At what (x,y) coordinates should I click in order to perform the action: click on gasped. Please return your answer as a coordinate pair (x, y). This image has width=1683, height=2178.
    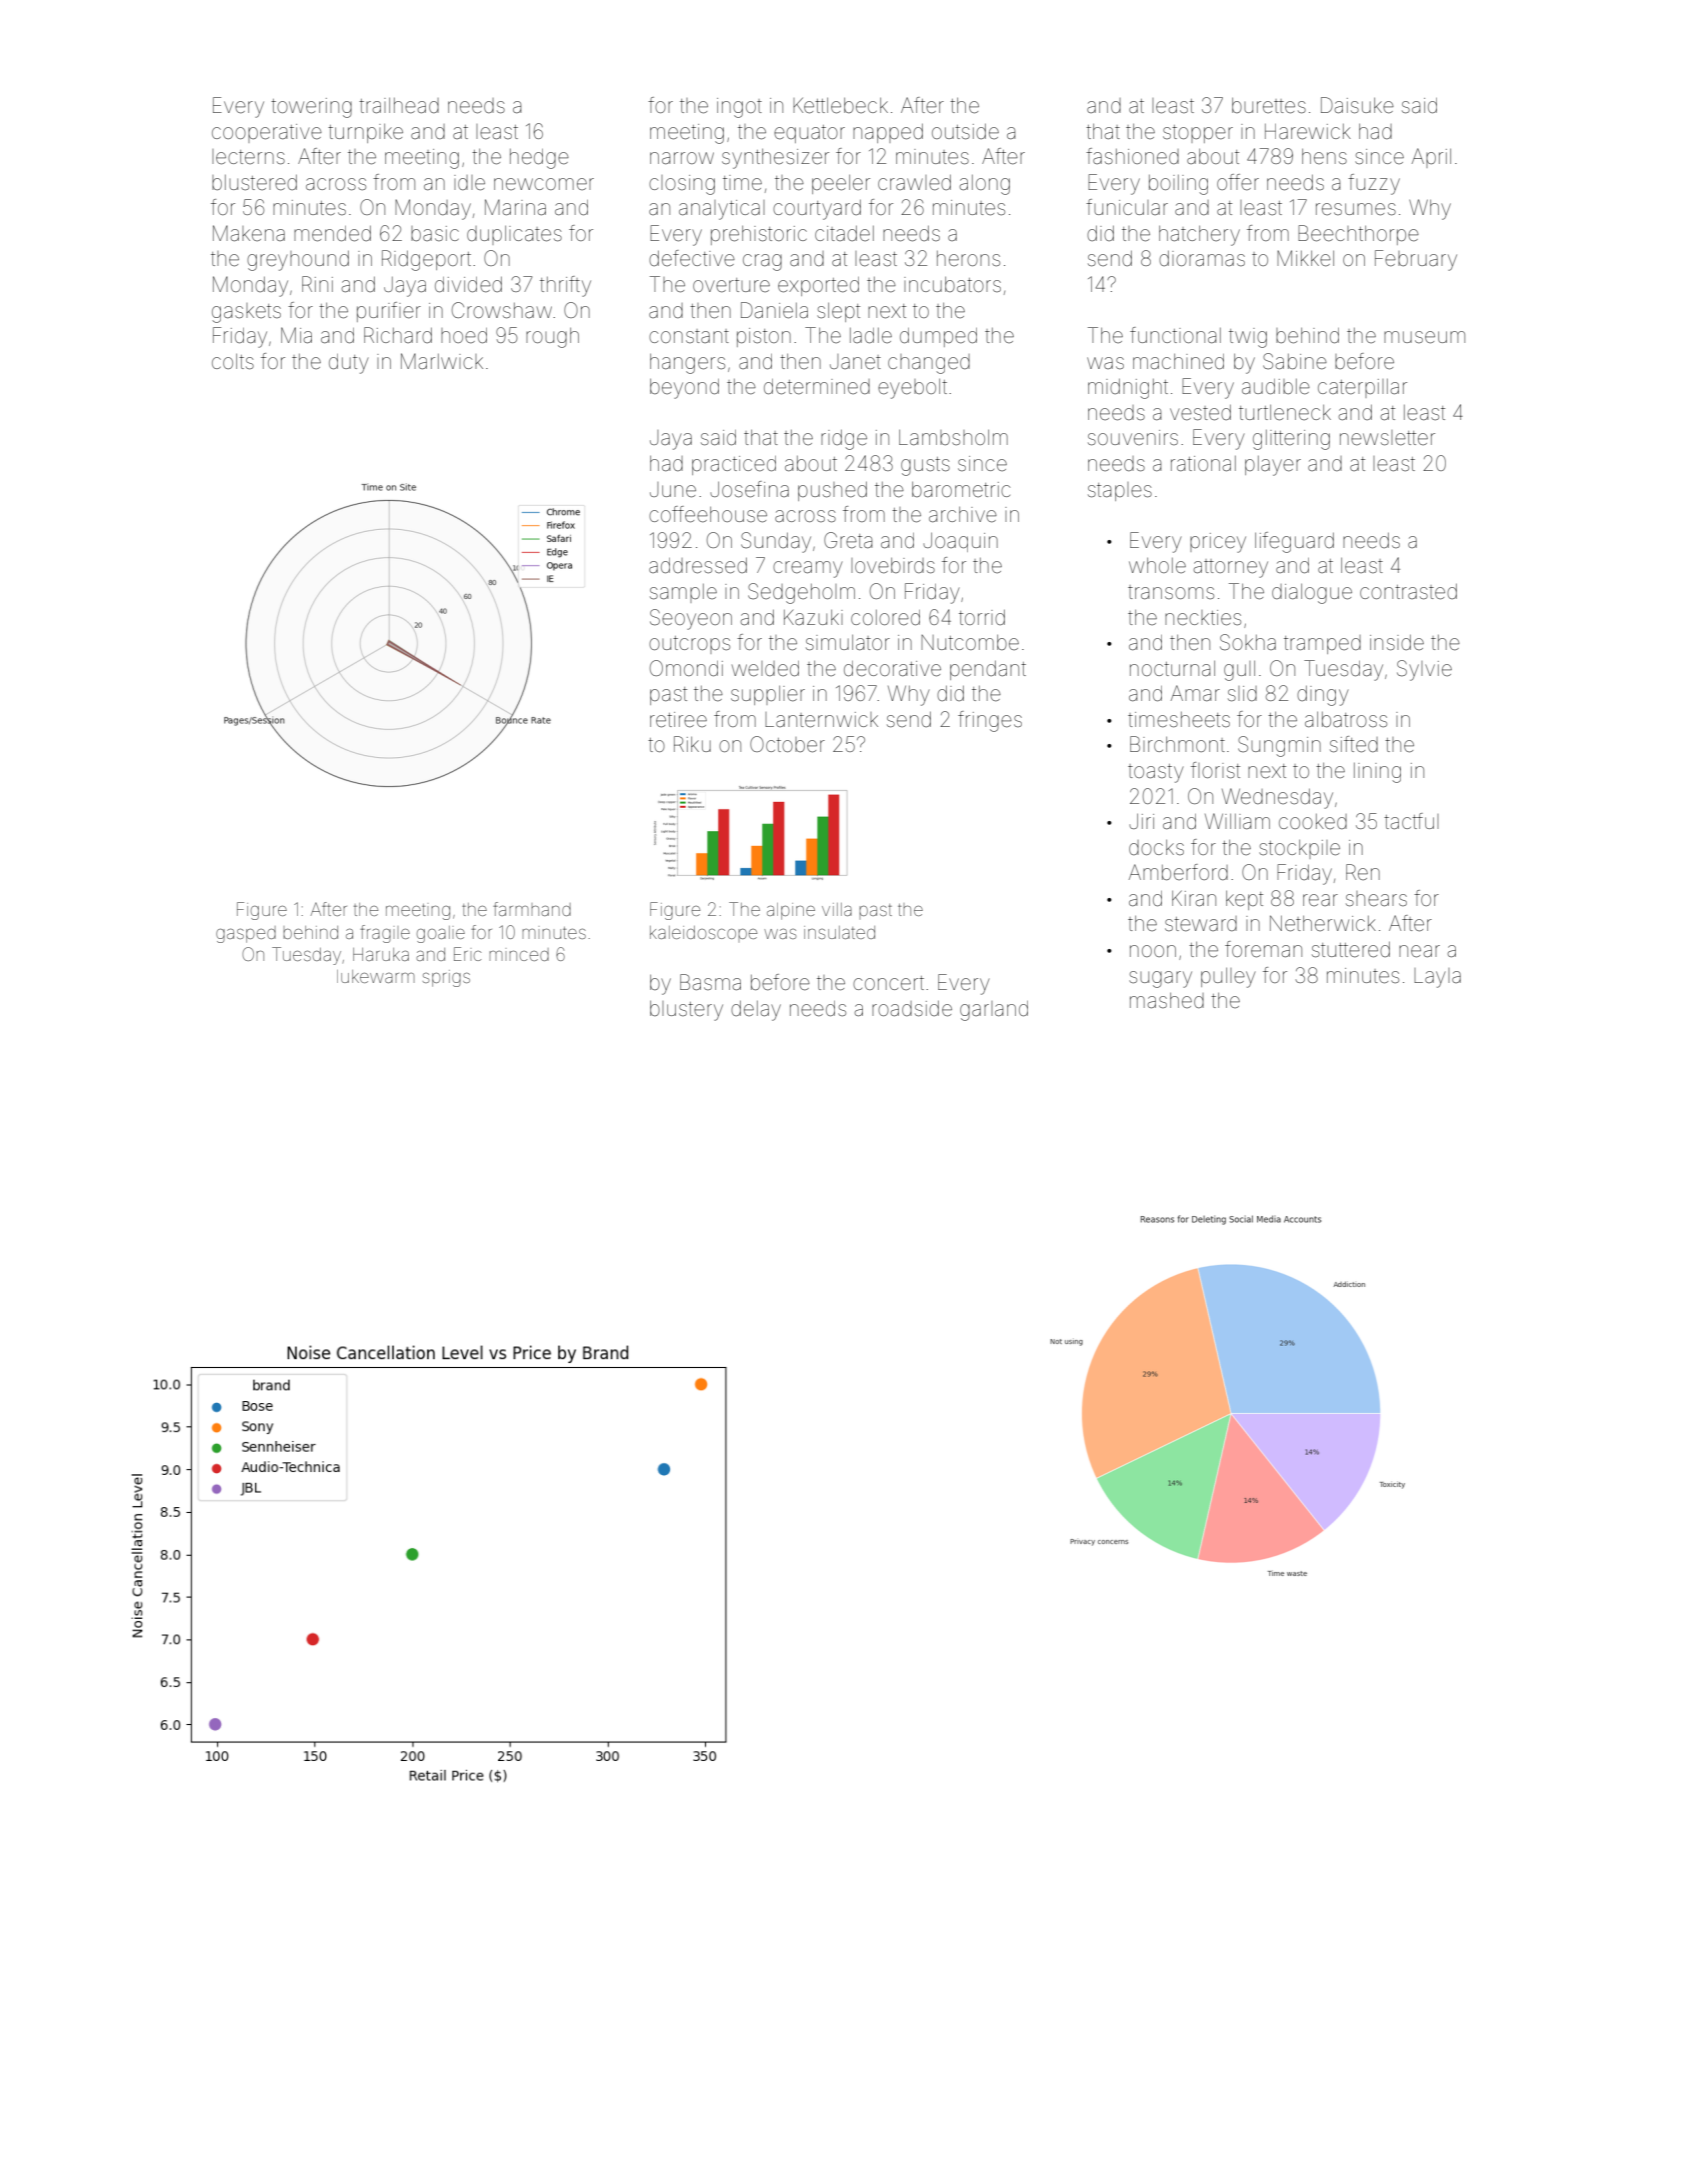
    Looking at the image, I should click on (246, 934).
